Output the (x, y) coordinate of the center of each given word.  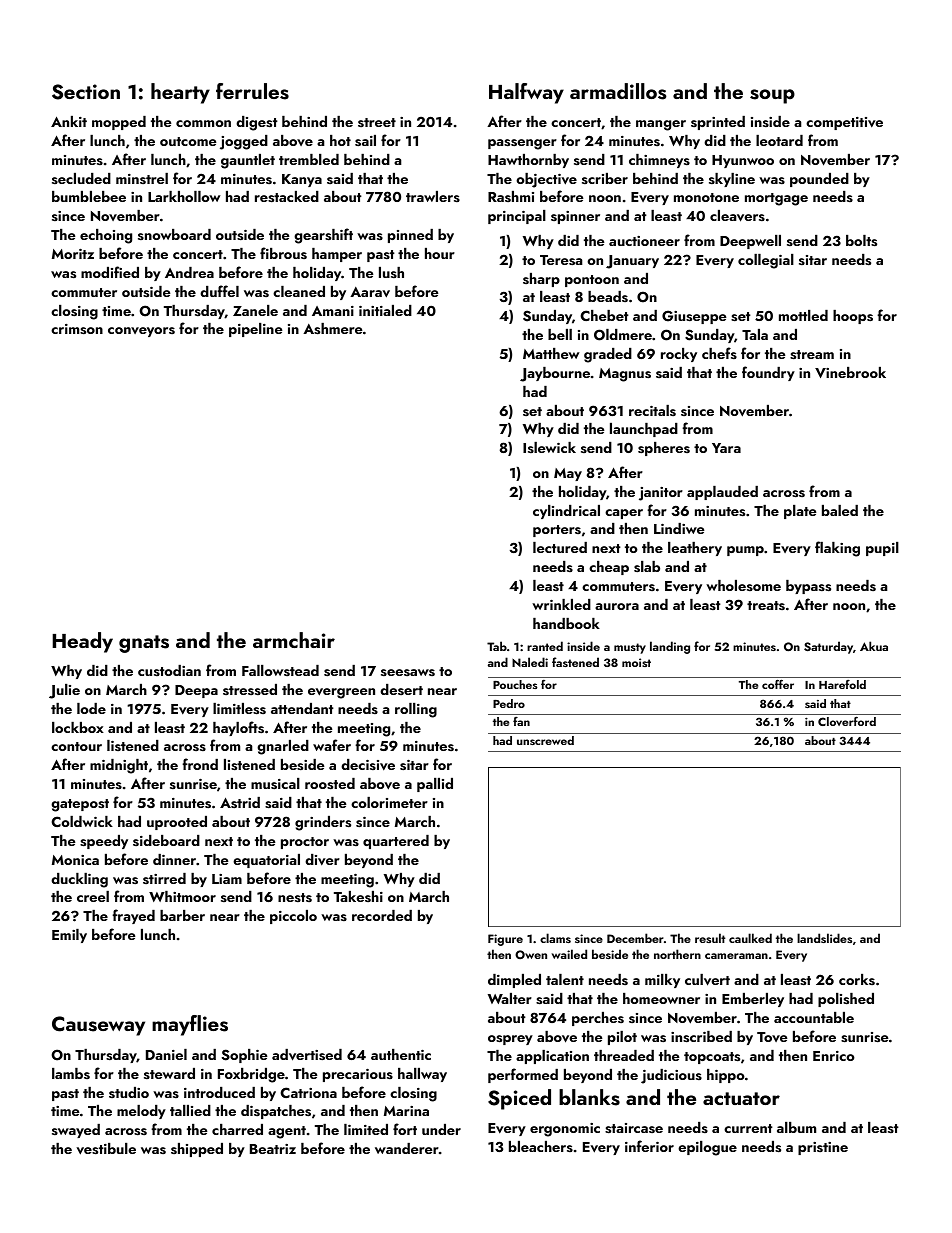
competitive (844, 123)
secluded (81, 178)
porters (557, 531)
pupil (882, 549)
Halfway (526, 93)
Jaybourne (555, 374)
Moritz (73, 254)
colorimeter (389, 802)
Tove (772, 1037)
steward (169, 1073)
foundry (768, 373)
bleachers (541, 1146)
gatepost (80, 805)
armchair (294, 640)
